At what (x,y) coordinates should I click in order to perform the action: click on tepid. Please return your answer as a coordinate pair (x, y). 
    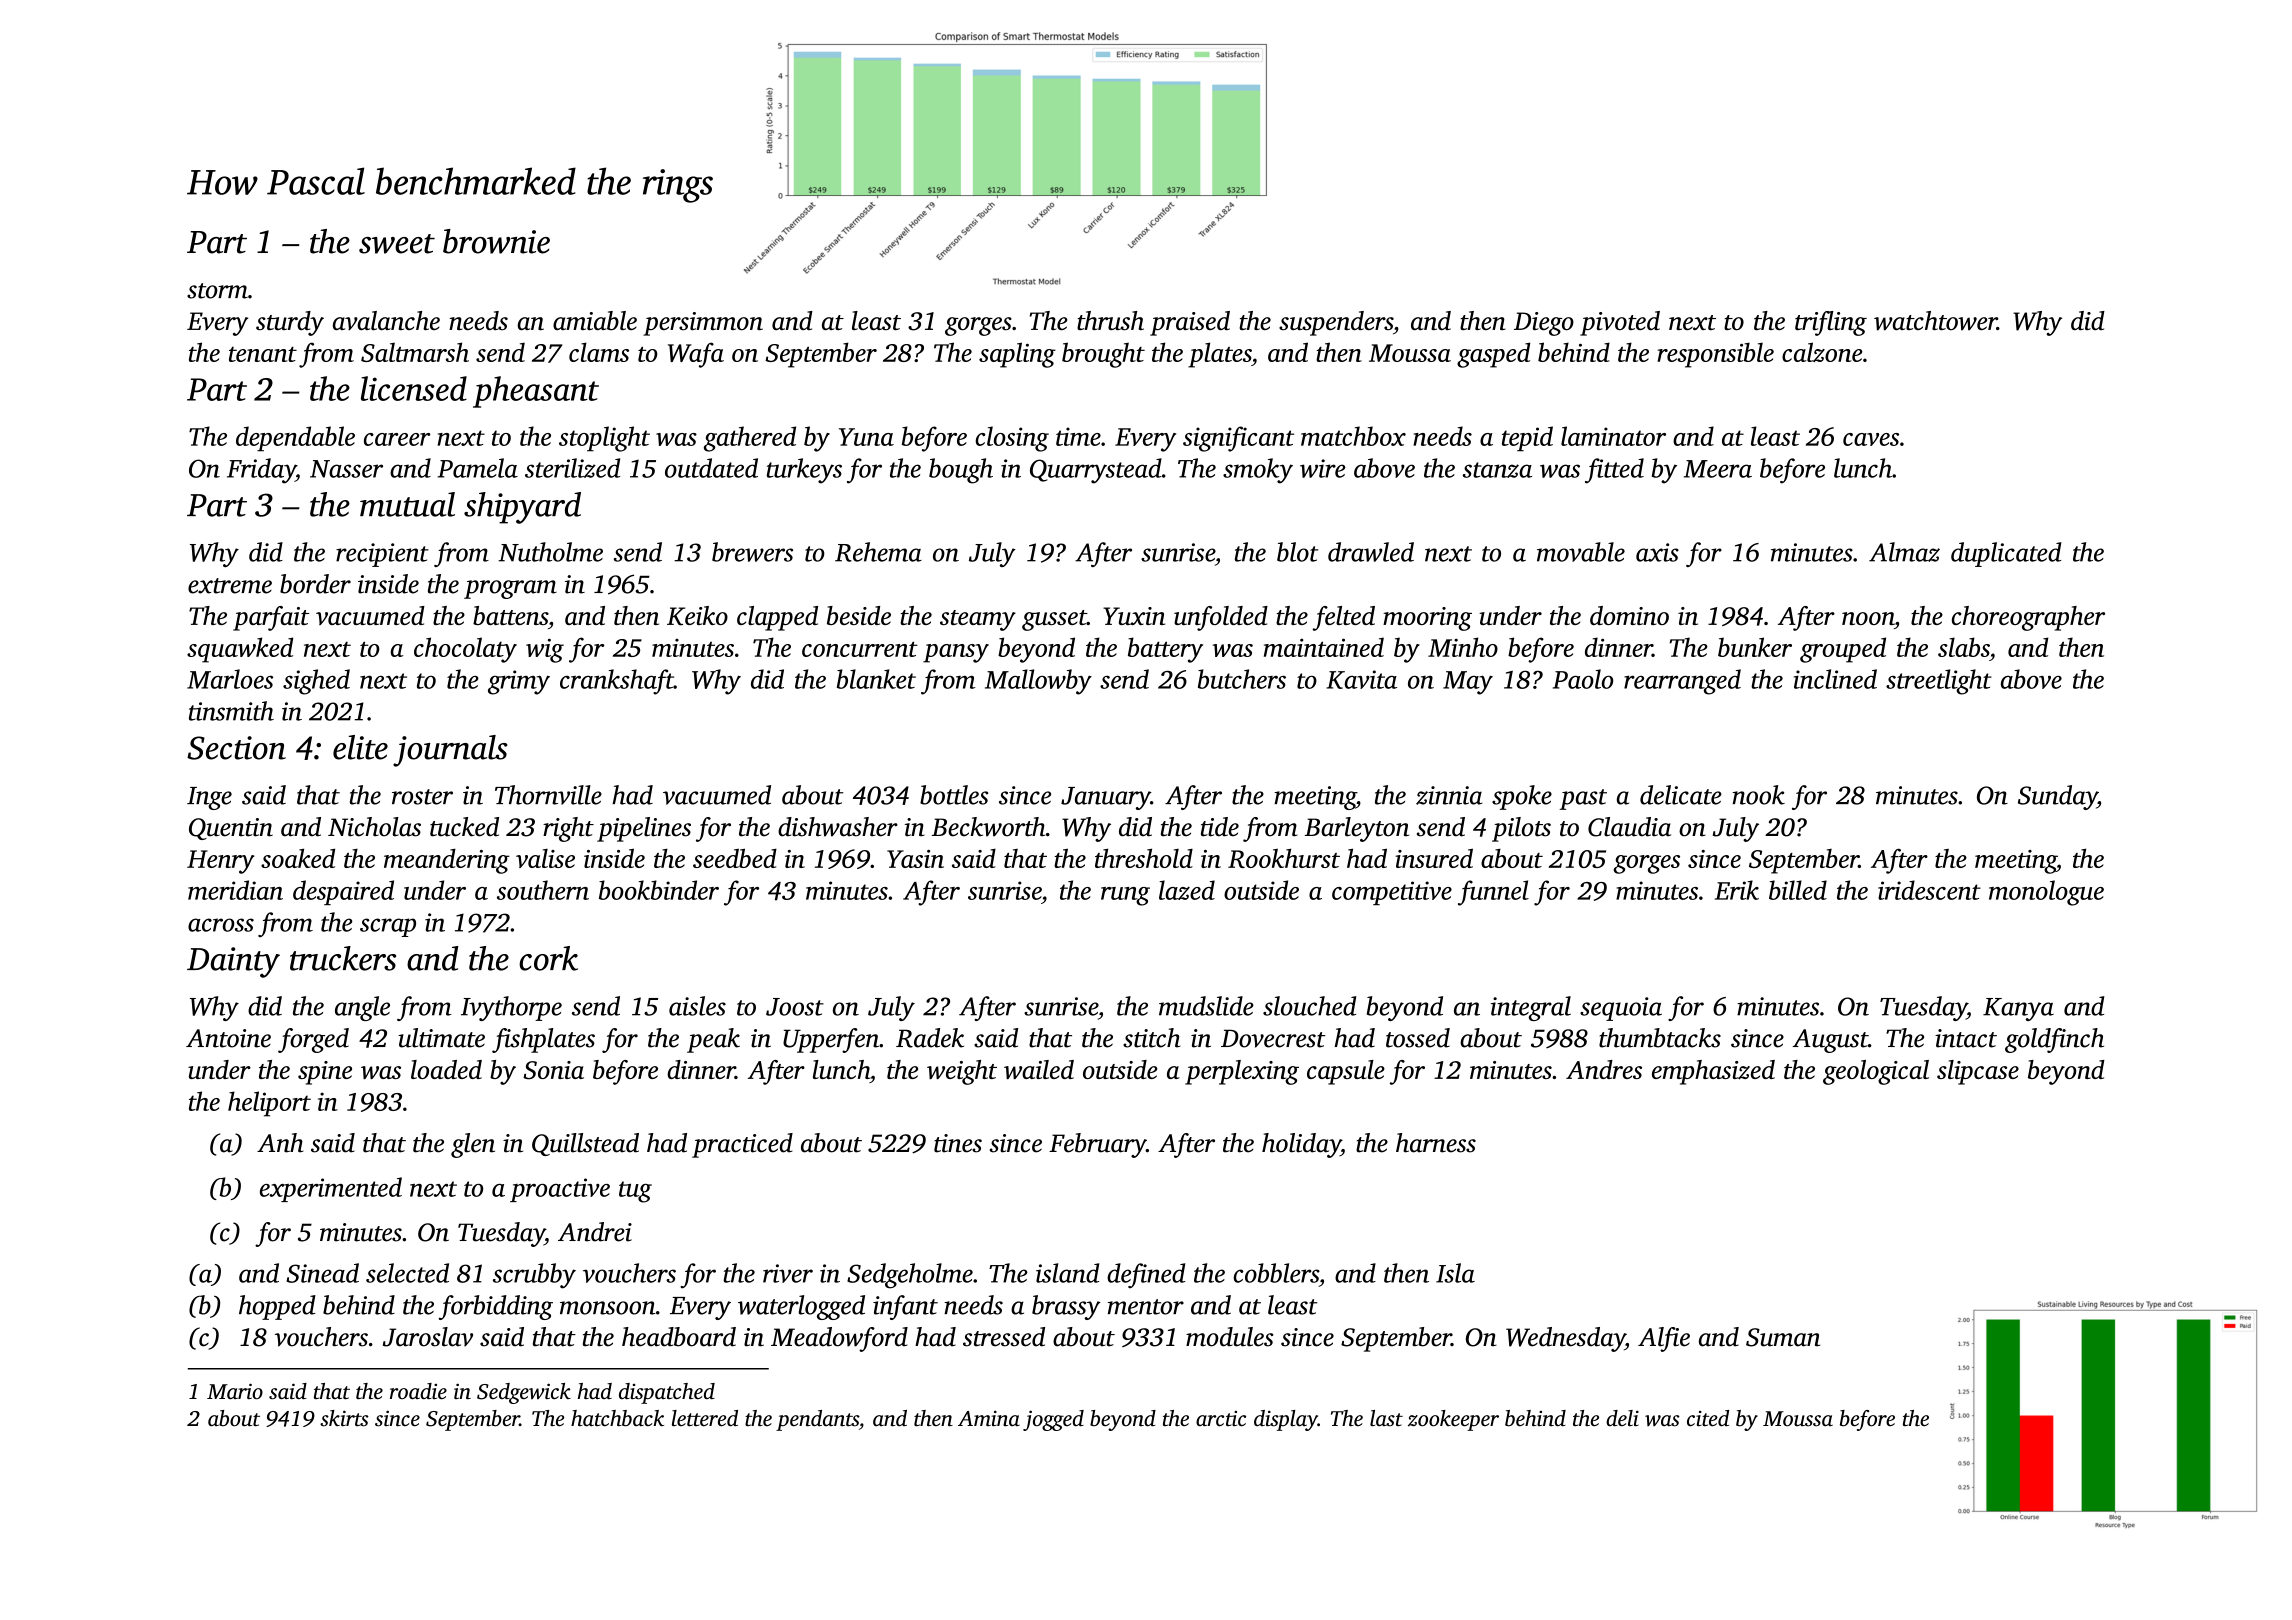
    Looking at the image, I should click on (1527, 439).
